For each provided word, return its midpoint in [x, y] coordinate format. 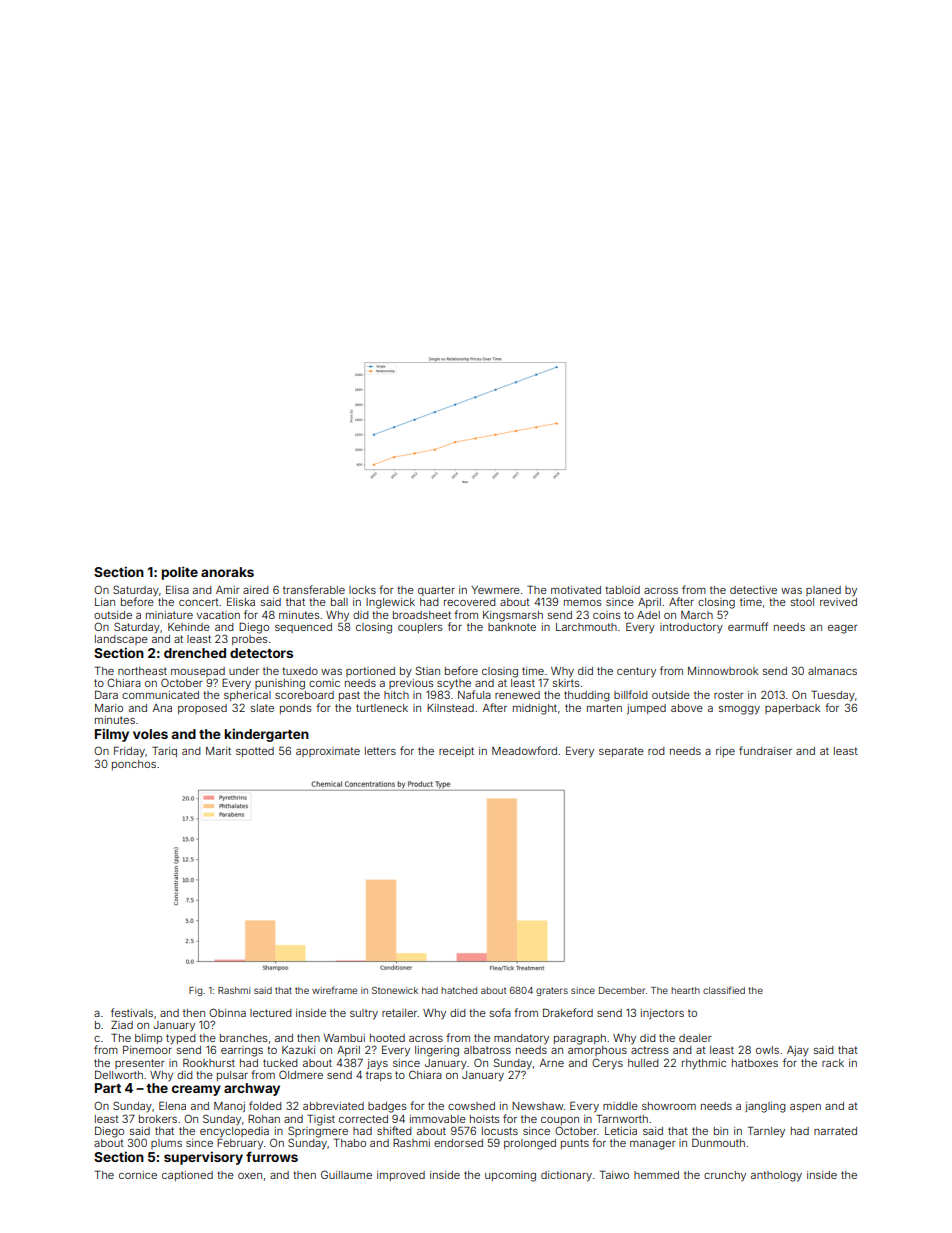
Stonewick [395, 990]
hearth [685, 990]
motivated [576, 590]
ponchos [134, 765]
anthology [776, 1176]
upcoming [510, 1176]
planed [823, 591]
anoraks [227, 572]
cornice [138, 1175]
